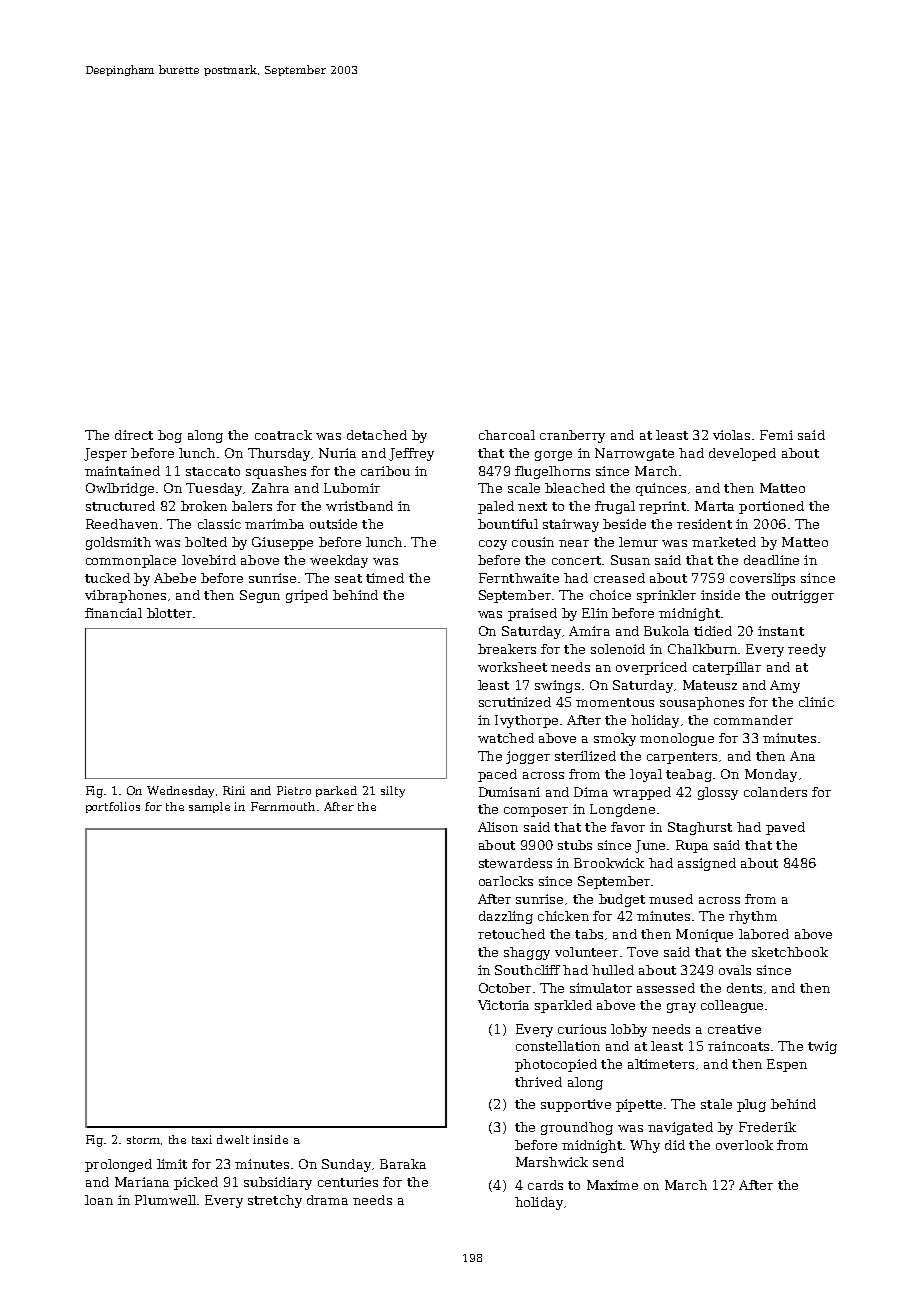  What do you see at coordinates (113, 613) in the screenshot?
I see `financial` at bounding box center [113, 613].
